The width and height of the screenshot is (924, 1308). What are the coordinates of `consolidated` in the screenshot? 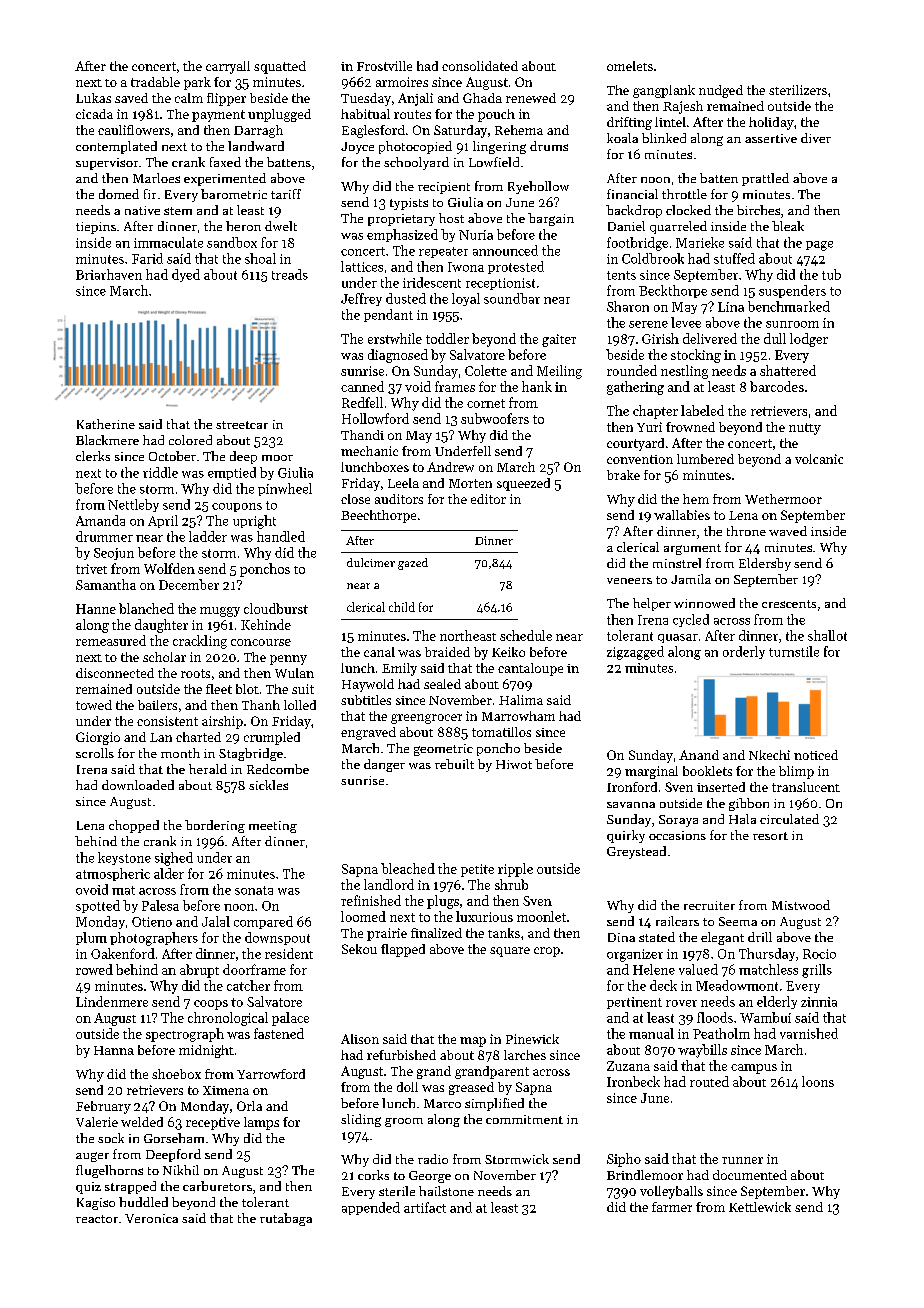 It's located at (480, 66).
